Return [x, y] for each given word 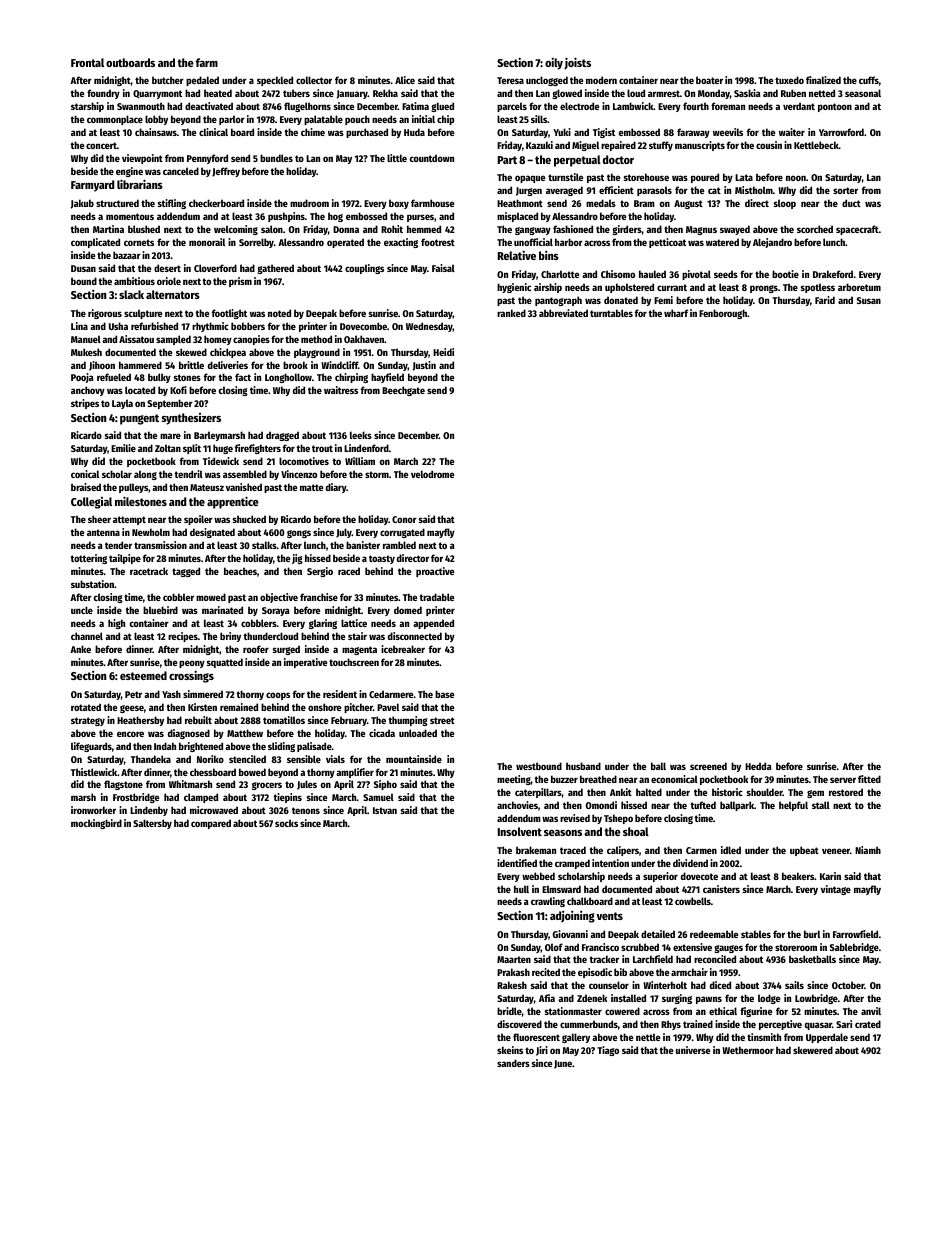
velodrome [433, 474]
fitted [869, 779]
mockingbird [96, 824]
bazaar [127, 255]
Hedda [758, 766]
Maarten [514, 959]
